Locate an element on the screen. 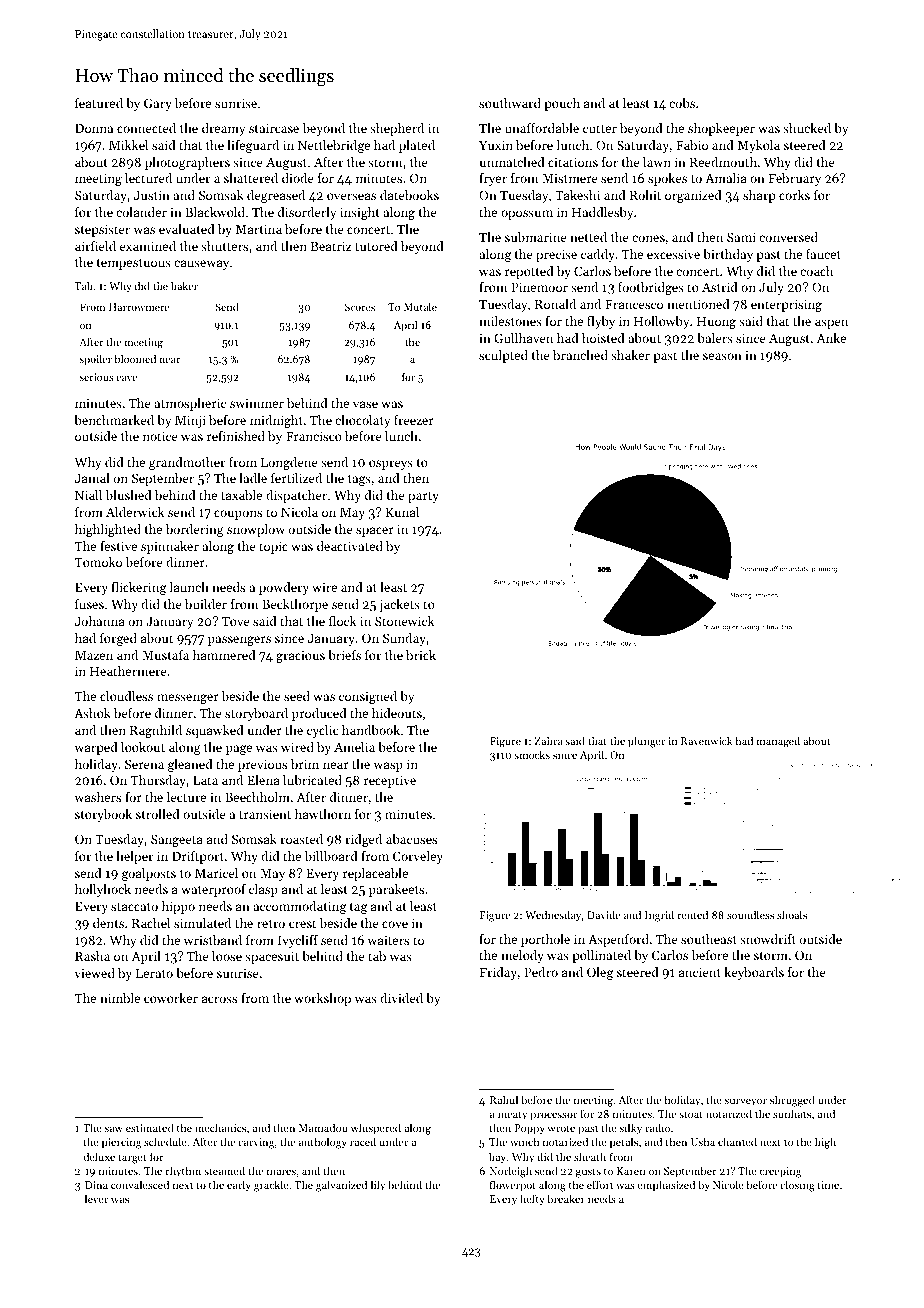 This screenshot has height=1308, width=924. grackle is located at coordinates (271, 1186).
